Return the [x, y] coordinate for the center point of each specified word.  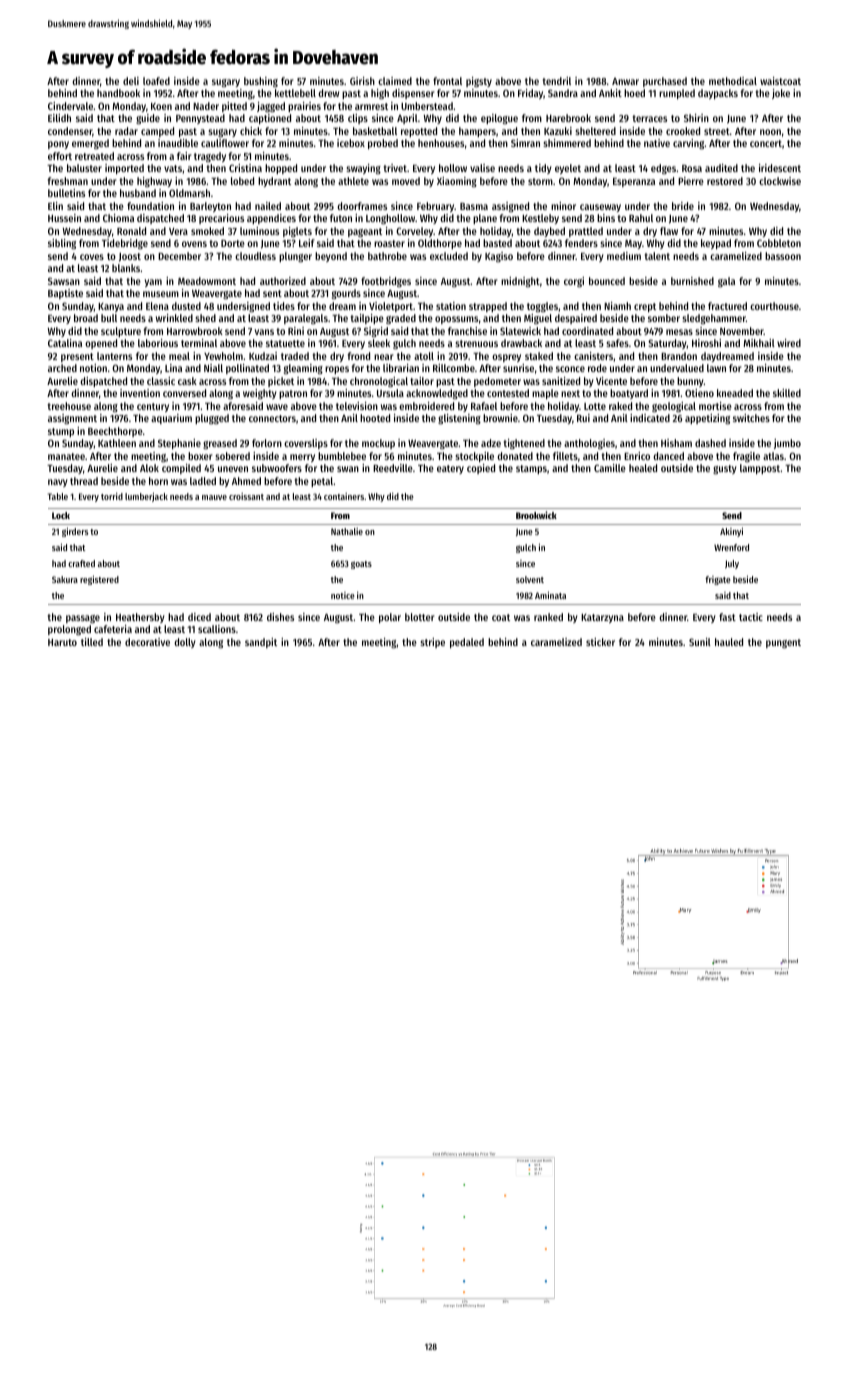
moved [406, 181]
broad [86, 318]
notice [343, 595]
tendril [557, 81]
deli [131, 81]
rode [597, 368]
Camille [610, 468]
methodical [733, 81]
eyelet [568, 169]
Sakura [65, 579]
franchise [467, 331]
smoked [207, 231]
